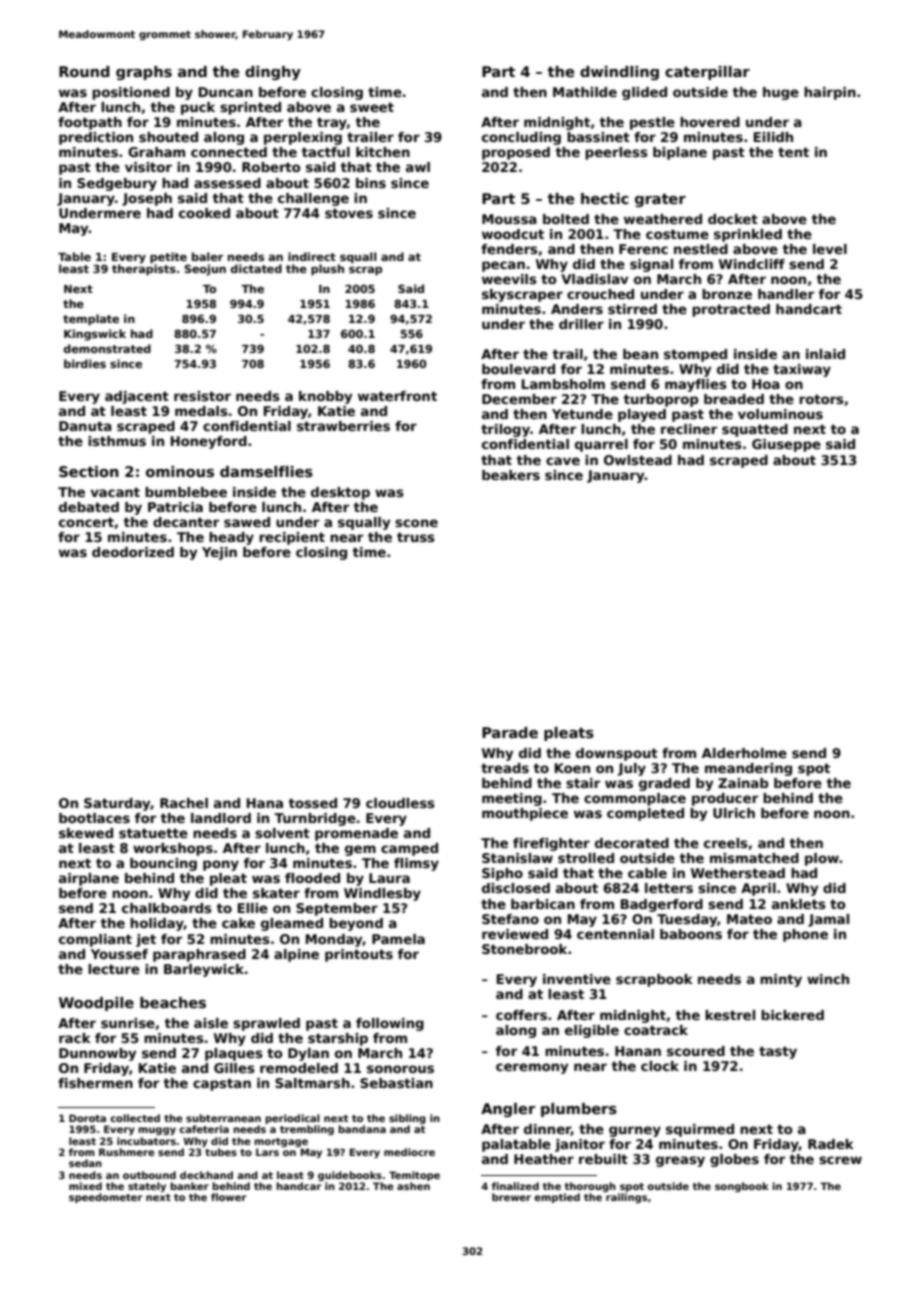 This document has width=924, height=1308. Describe the element at coordinates (107, 348) in the document. I see `demonstrated` at that location.
